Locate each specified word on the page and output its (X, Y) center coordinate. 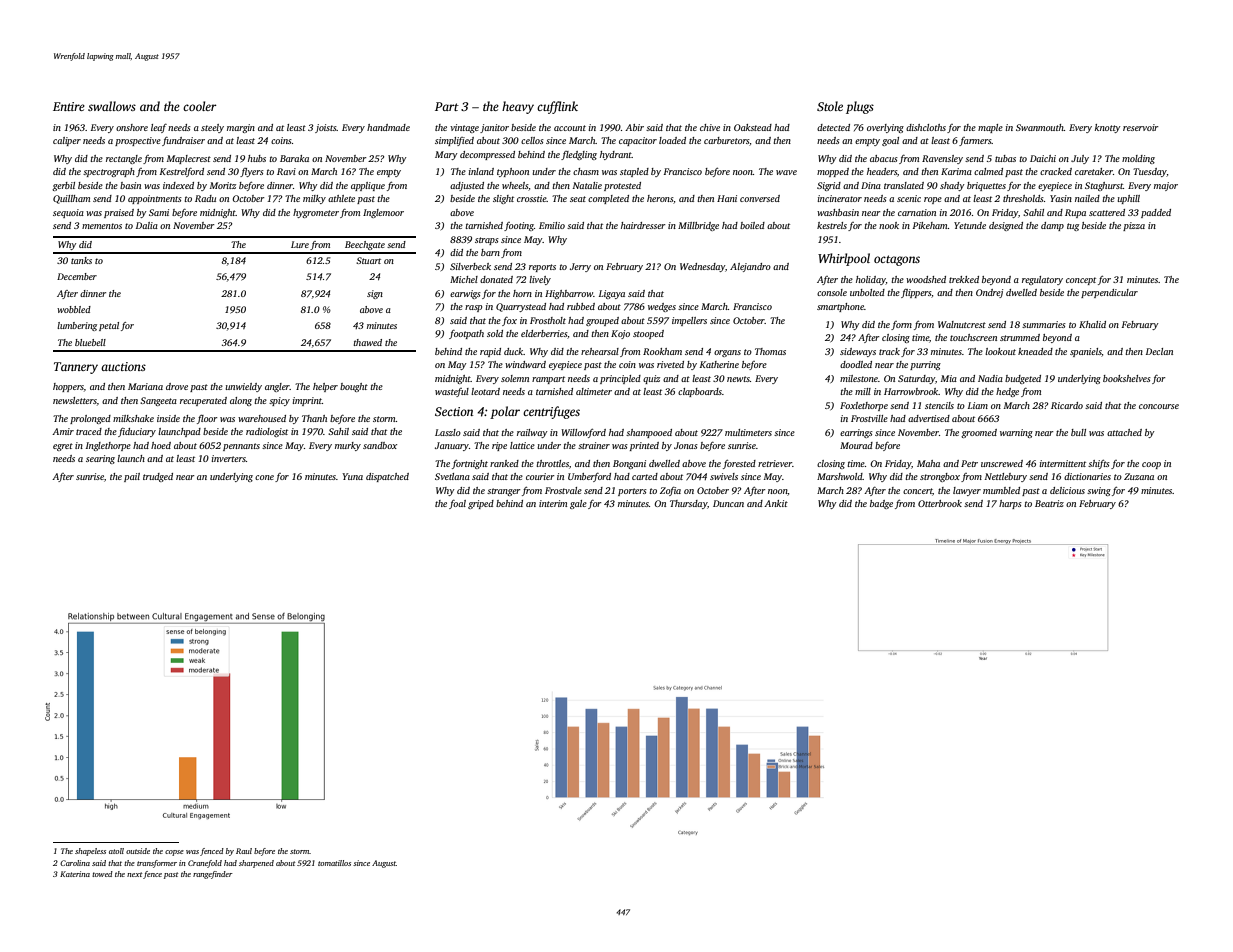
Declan (1159, 351)
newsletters (75, 400)
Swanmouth (1040, 127)
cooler (200, 106)
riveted (670, 364)
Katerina (75, 874)
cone (264, 477)
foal (457, 504)
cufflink (557, 107)
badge (881, 504)
